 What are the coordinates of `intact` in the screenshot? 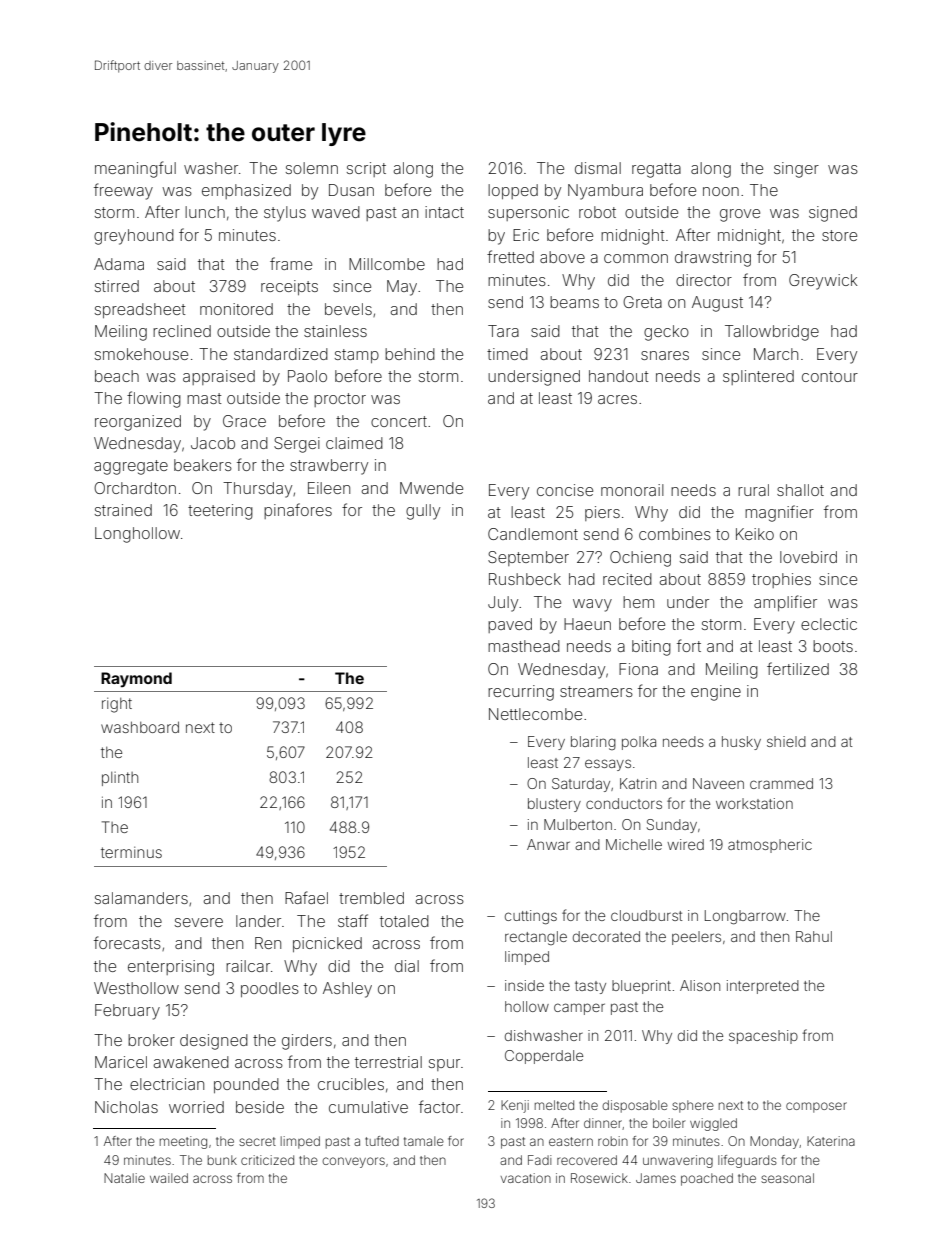 It's located at (444, 212).
